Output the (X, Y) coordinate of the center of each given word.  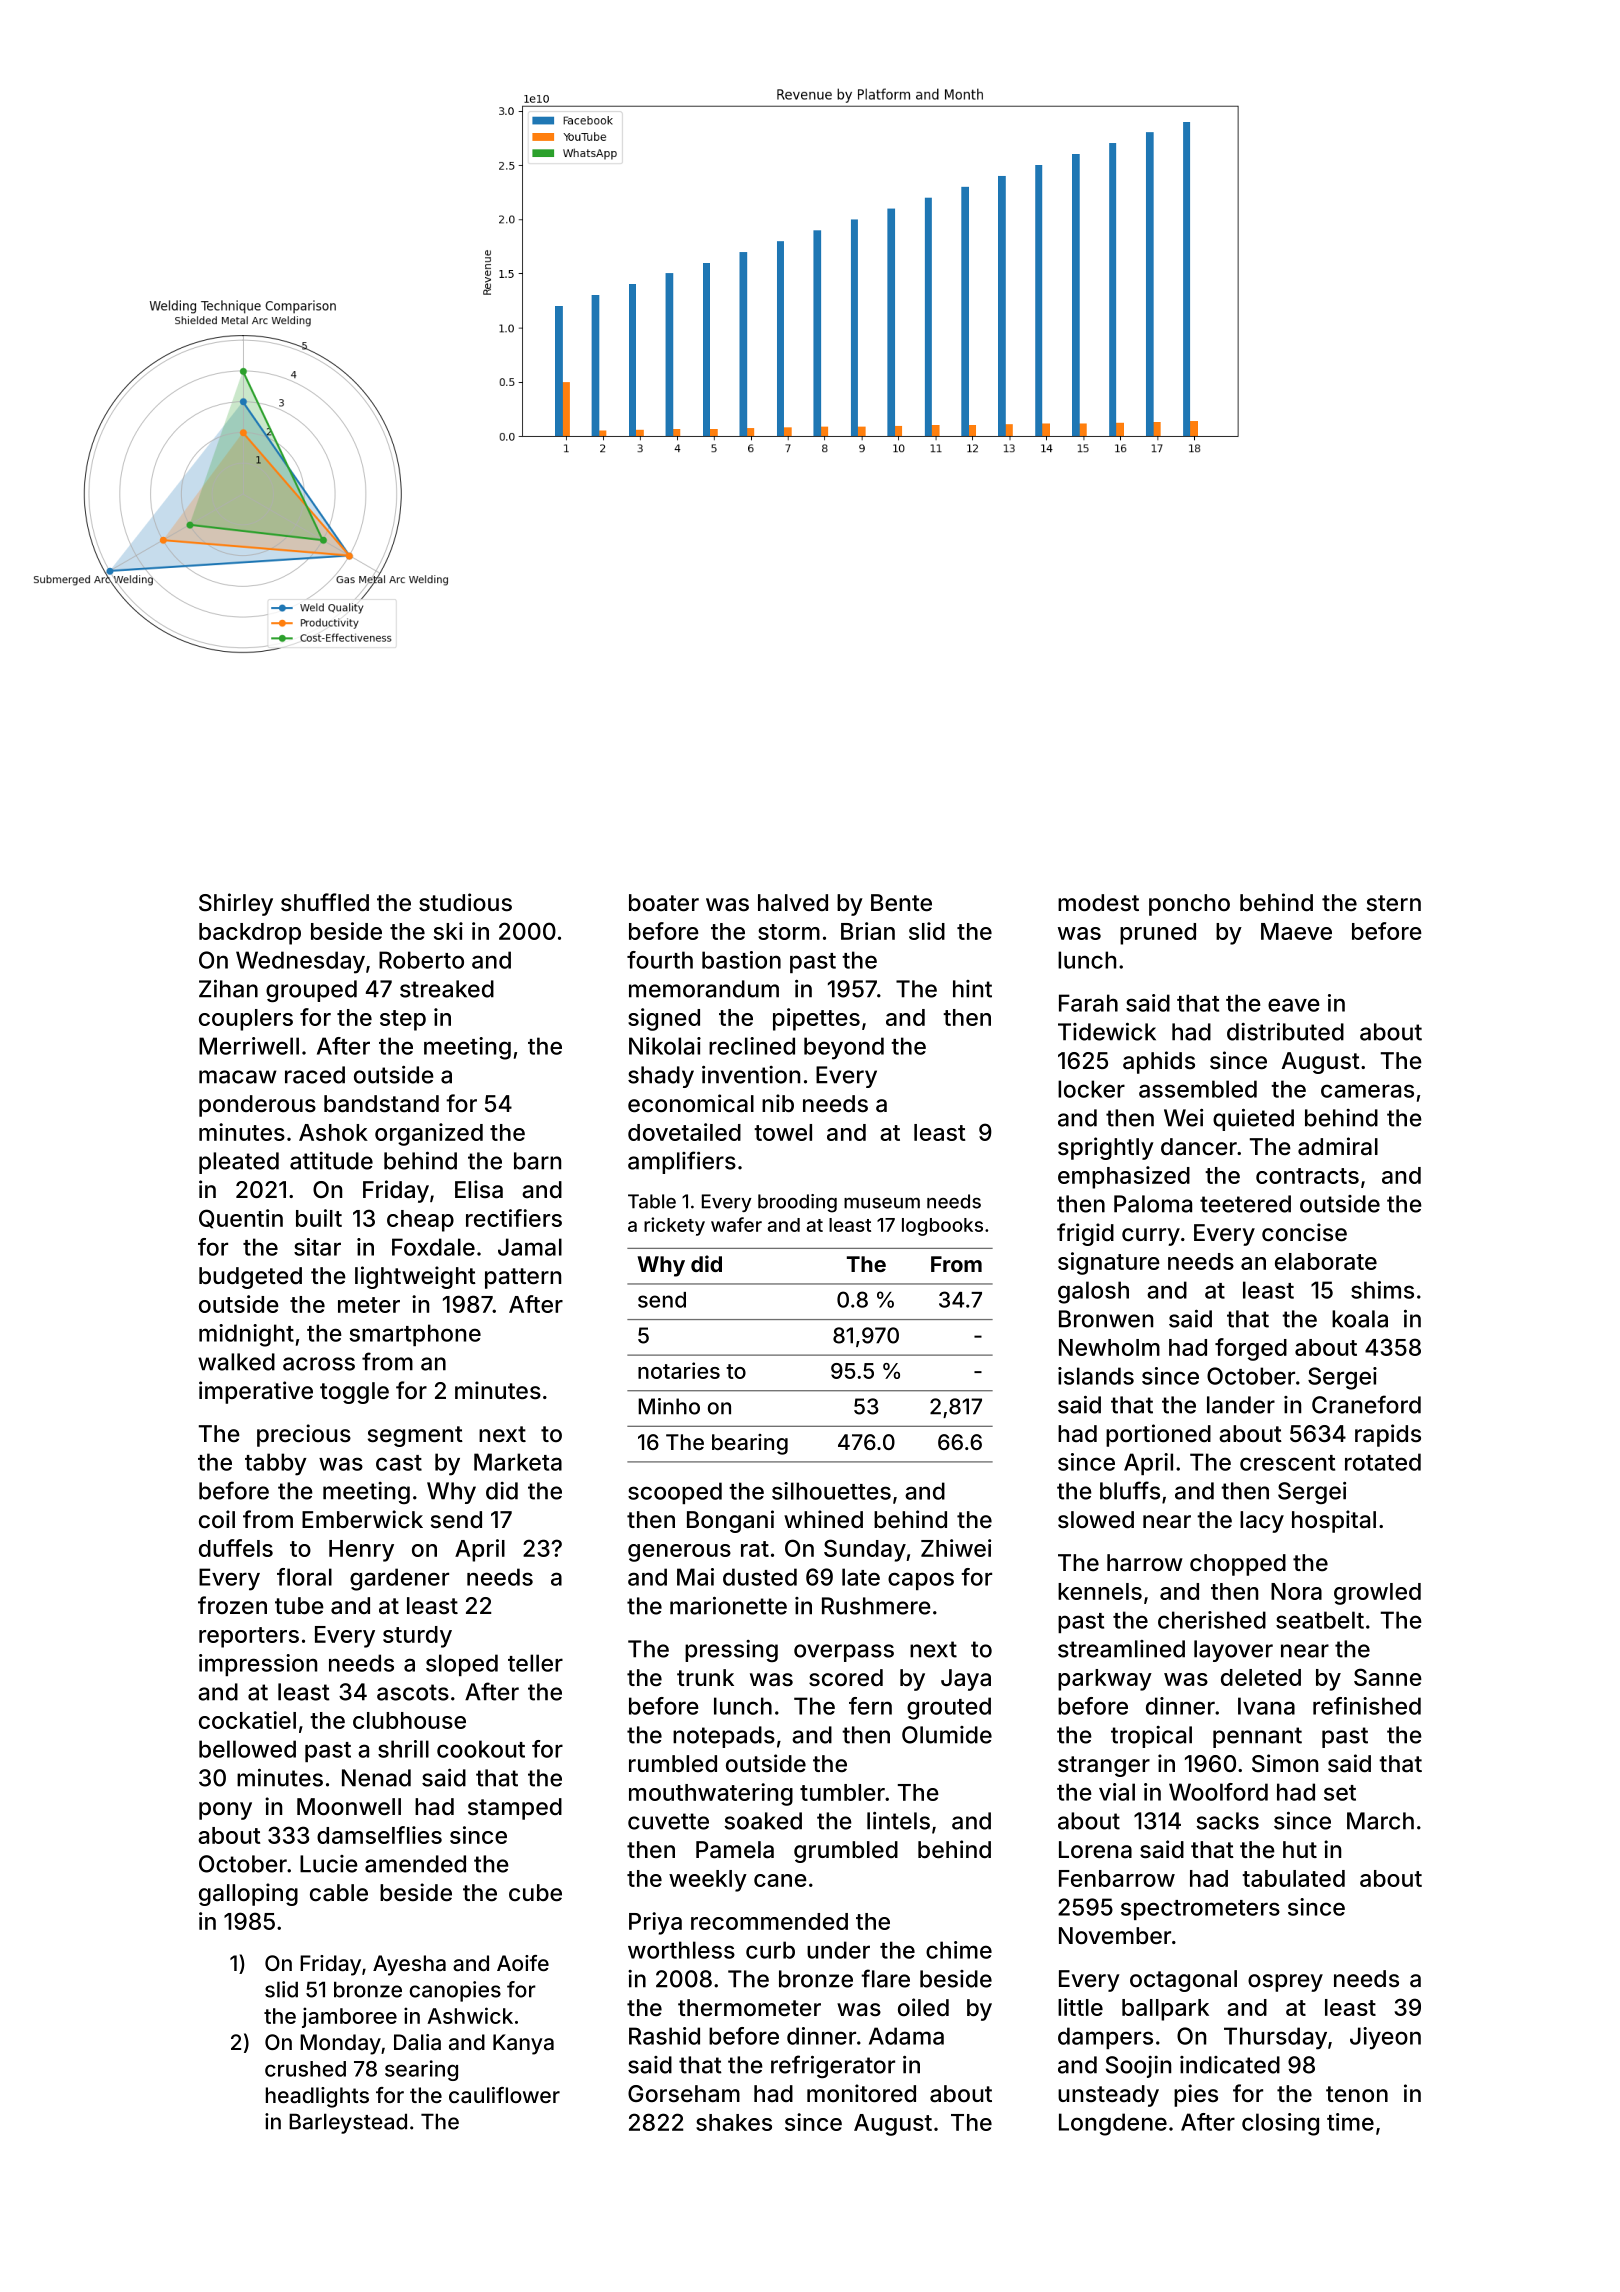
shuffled (325, 902)
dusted (760, 1577)
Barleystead (348, 2123)
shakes (734, 2122)
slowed (1096, 1520)
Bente (901, 903)
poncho (1189, 905)
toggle (354, 1393)
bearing (750, 1444)
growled (1377, 1594)
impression (258, 1665)
